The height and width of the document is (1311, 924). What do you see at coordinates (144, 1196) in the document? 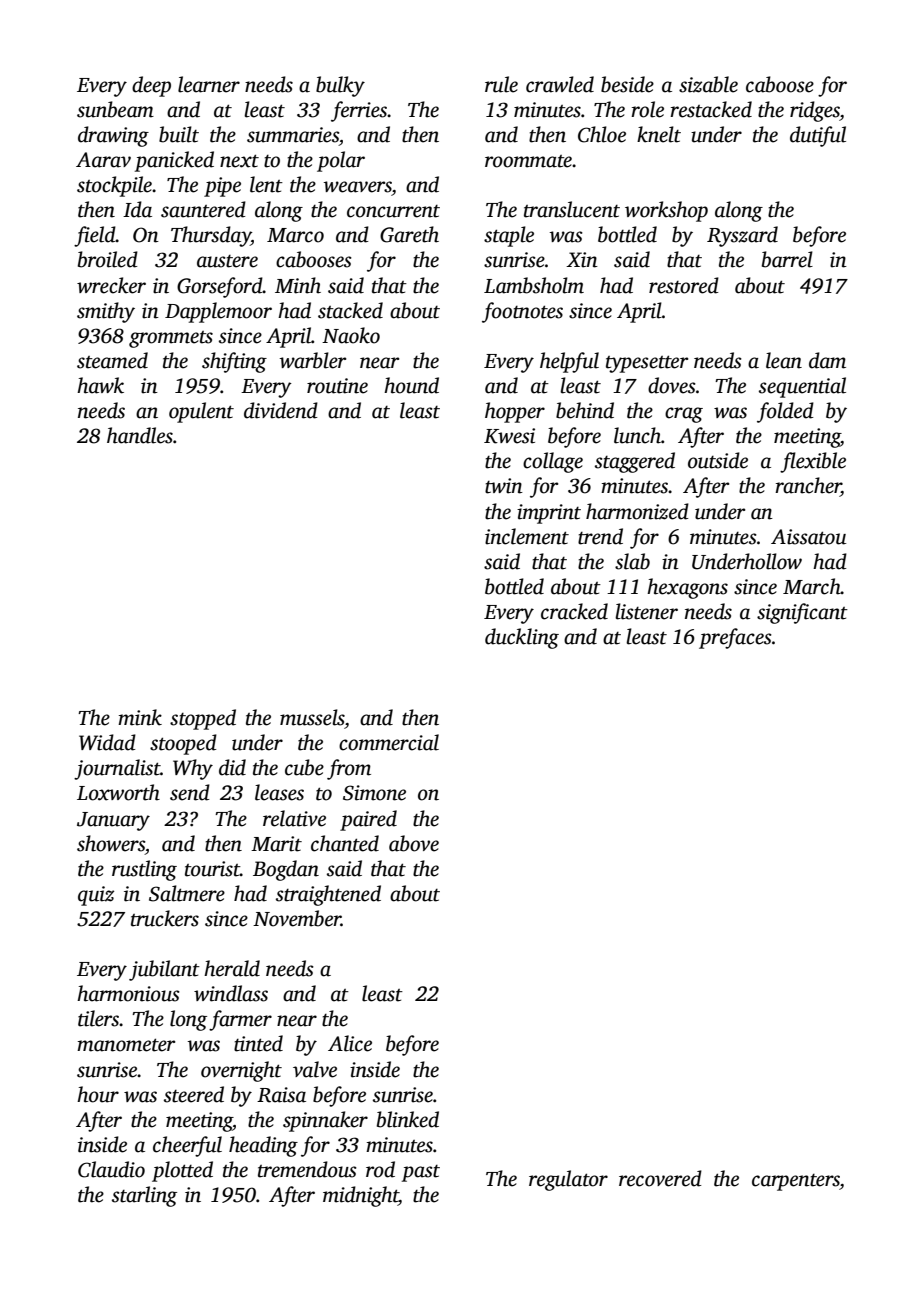
I see `starling` at bounding box center [144, 1196].
